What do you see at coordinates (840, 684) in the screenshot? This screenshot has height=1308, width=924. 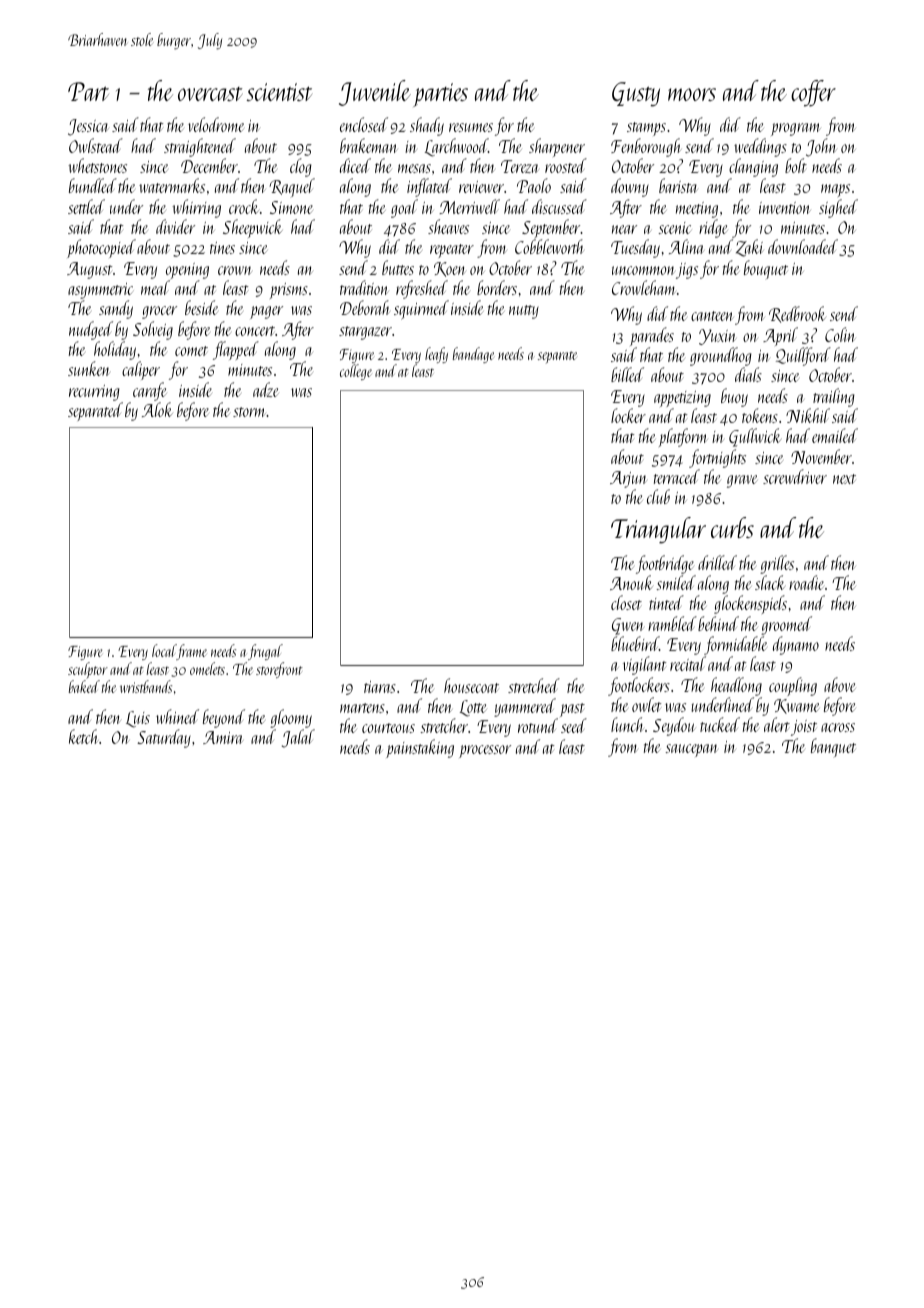 I see `above` at bounding box center [840, 684].
